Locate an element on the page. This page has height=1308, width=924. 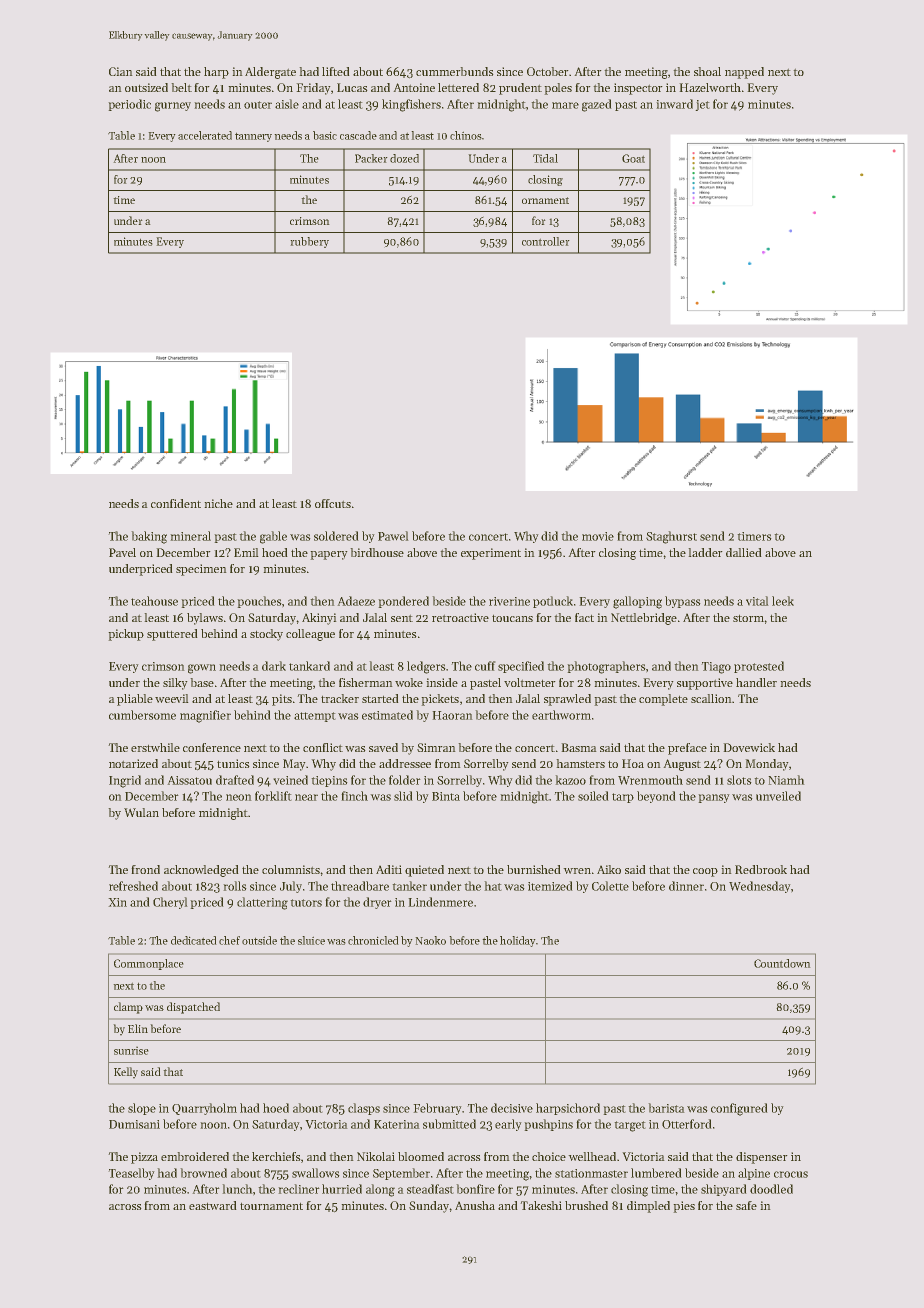
browned is located at coordinates (203, 1173).
